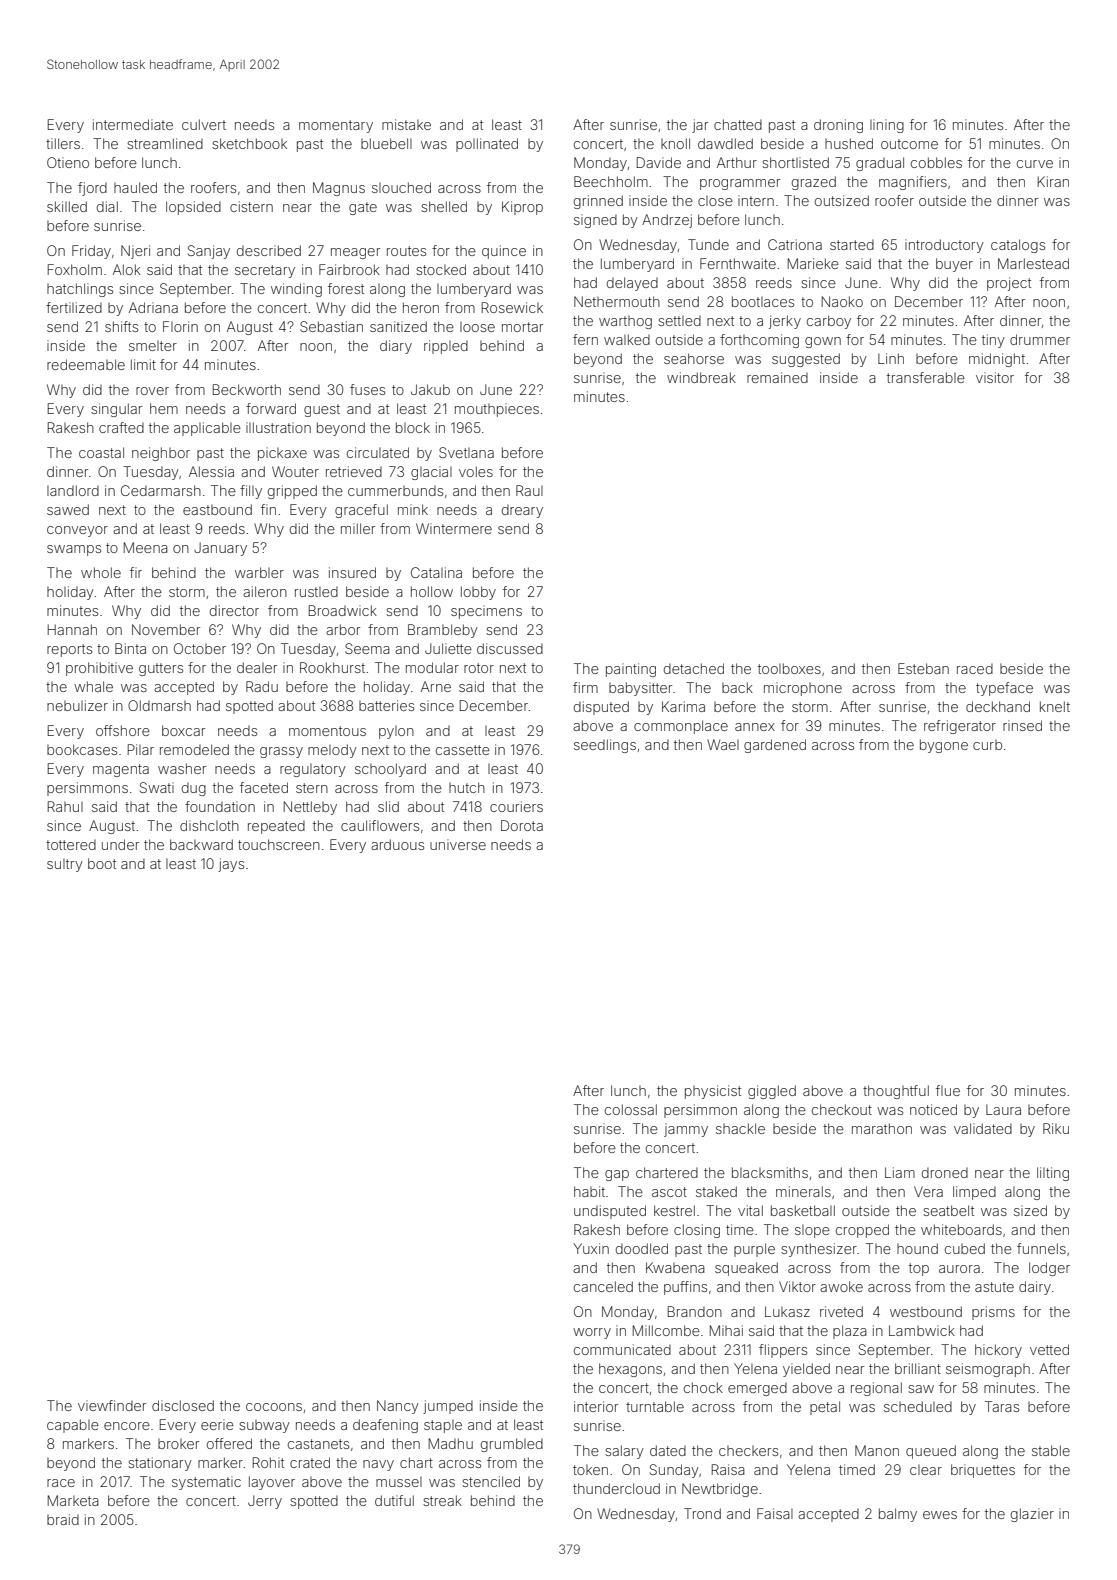  I want to click on mistake, so click(406, 124).
